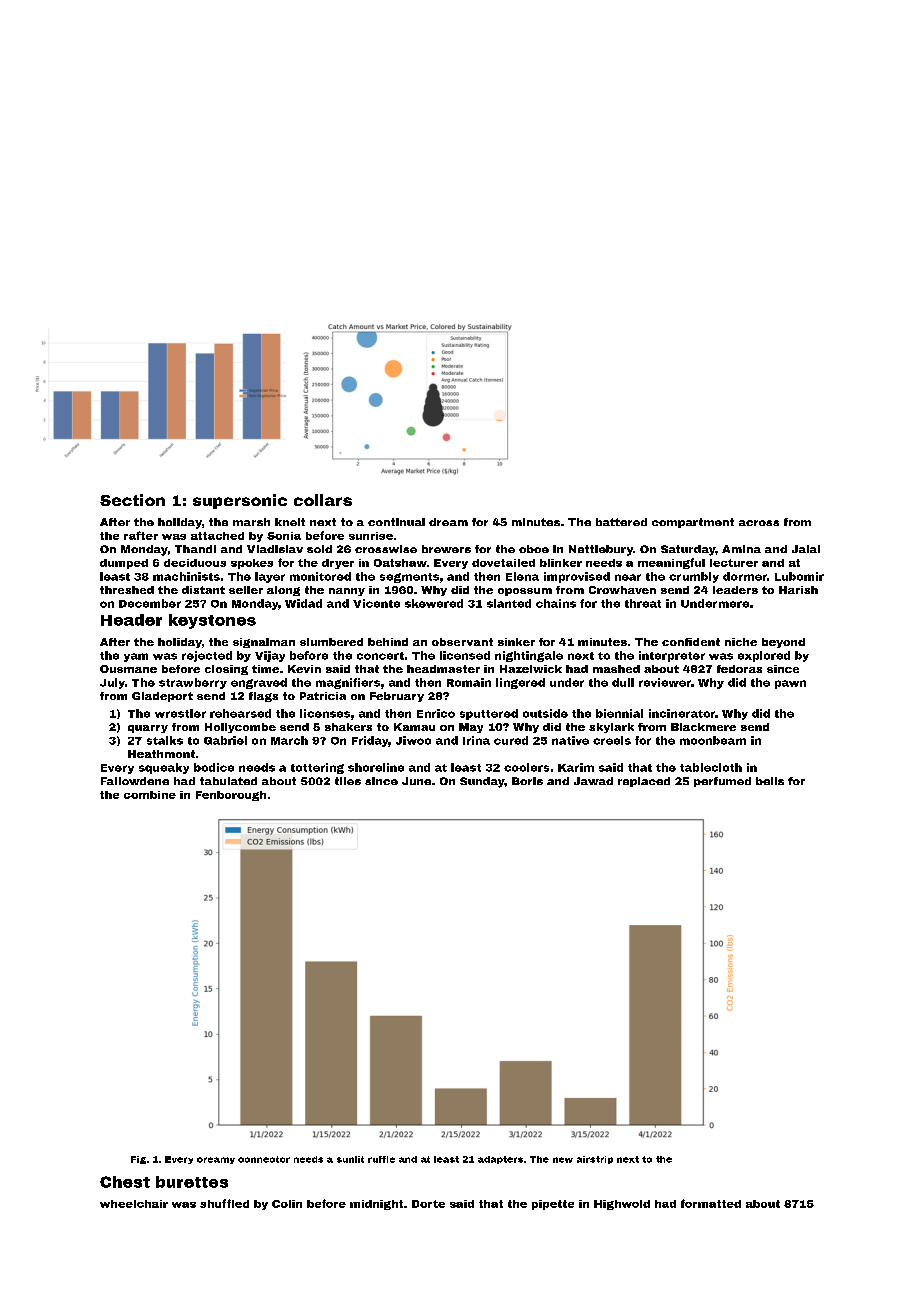 The height and width of the page is (1308, 924). What do you see at coordinates (616, 669) in the page?
I see `mashed` at bounding box center [616, 669].
